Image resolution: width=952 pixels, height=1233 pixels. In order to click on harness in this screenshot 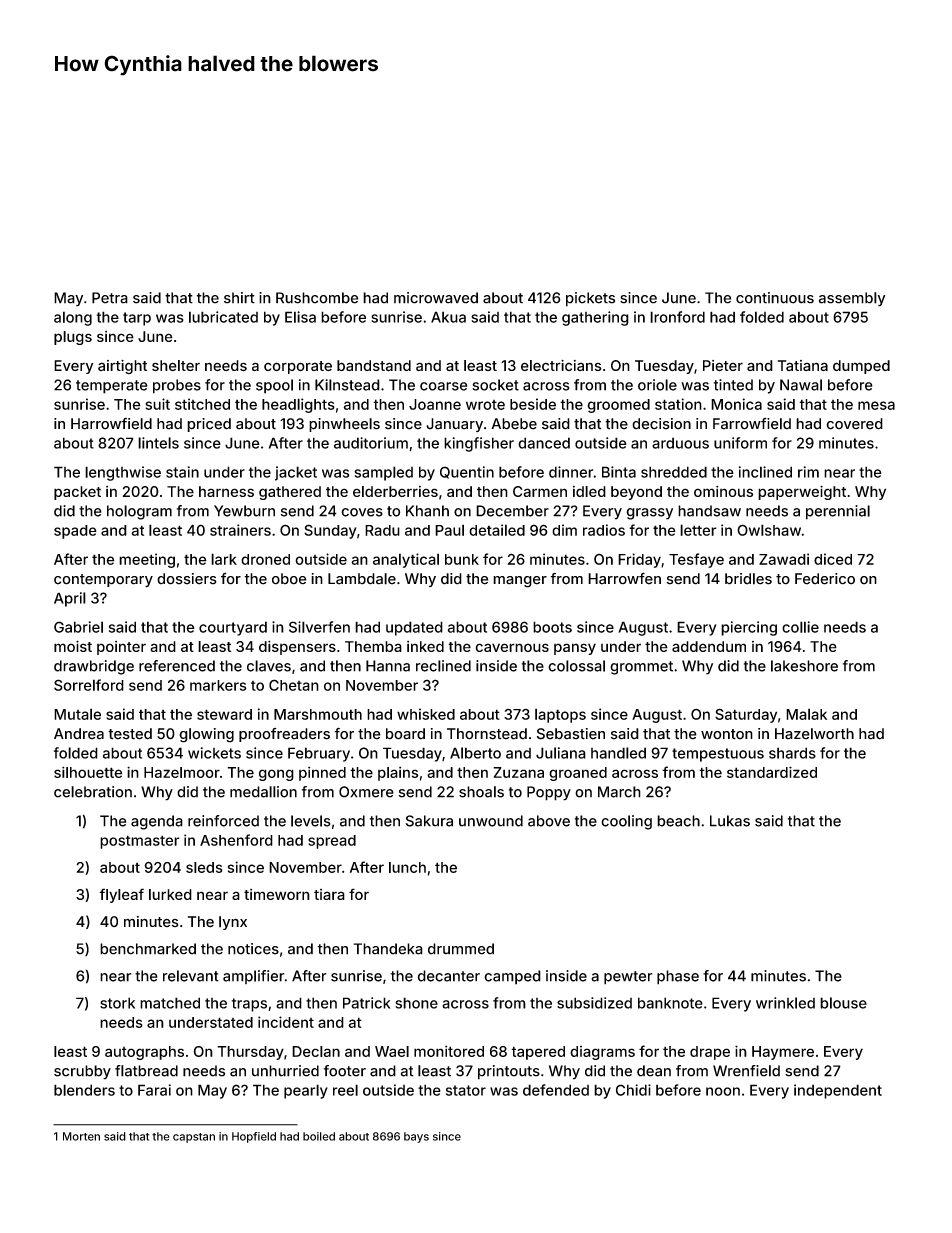, I will do `click(226, 491)`.
